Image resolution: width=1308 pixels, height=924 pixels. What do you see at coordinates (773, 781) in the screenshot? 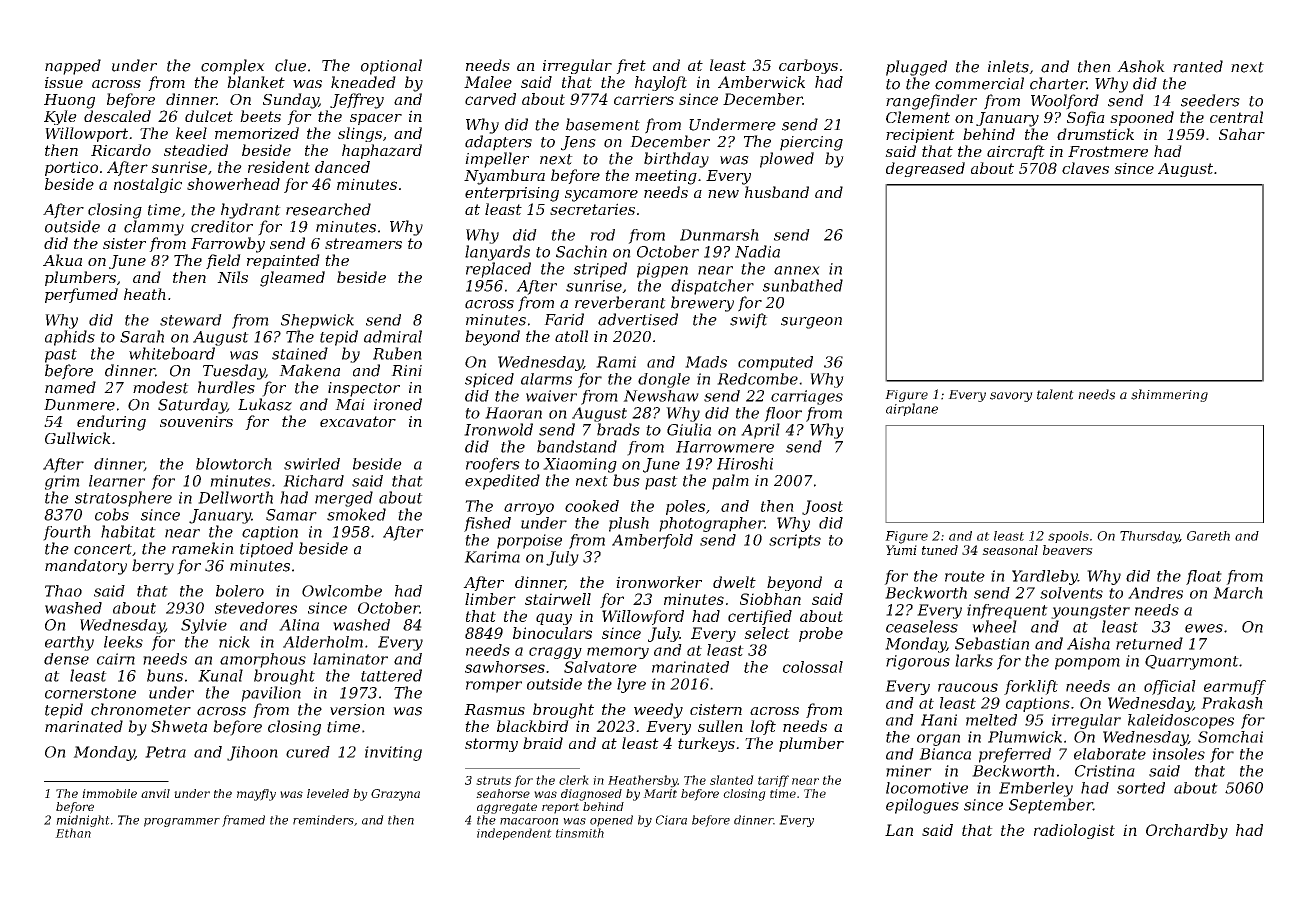
I see `tariff` at bounding box center [773, 781].
